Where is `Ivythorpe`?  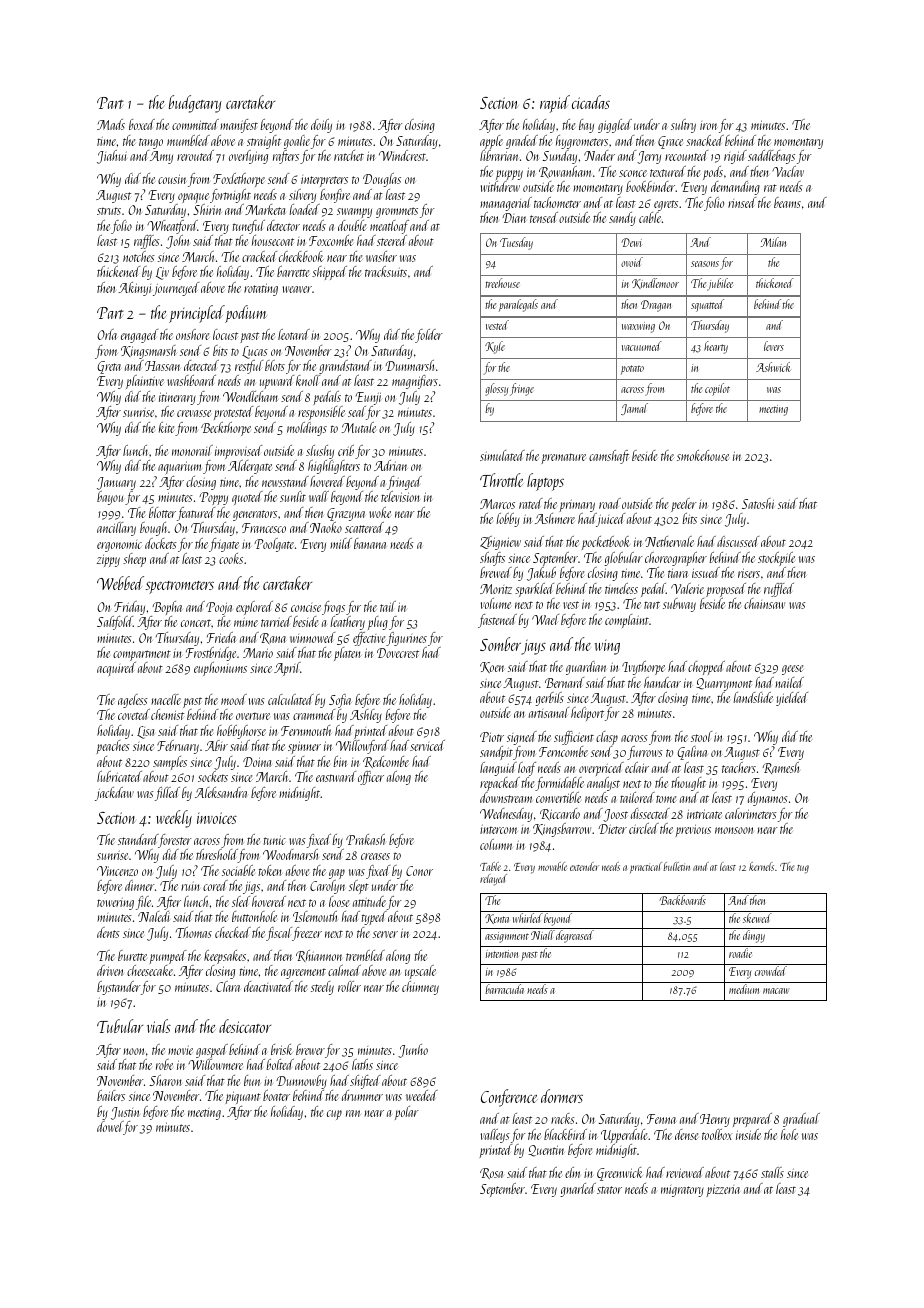 Ivythorpe is located at coordinates (643, 668).
